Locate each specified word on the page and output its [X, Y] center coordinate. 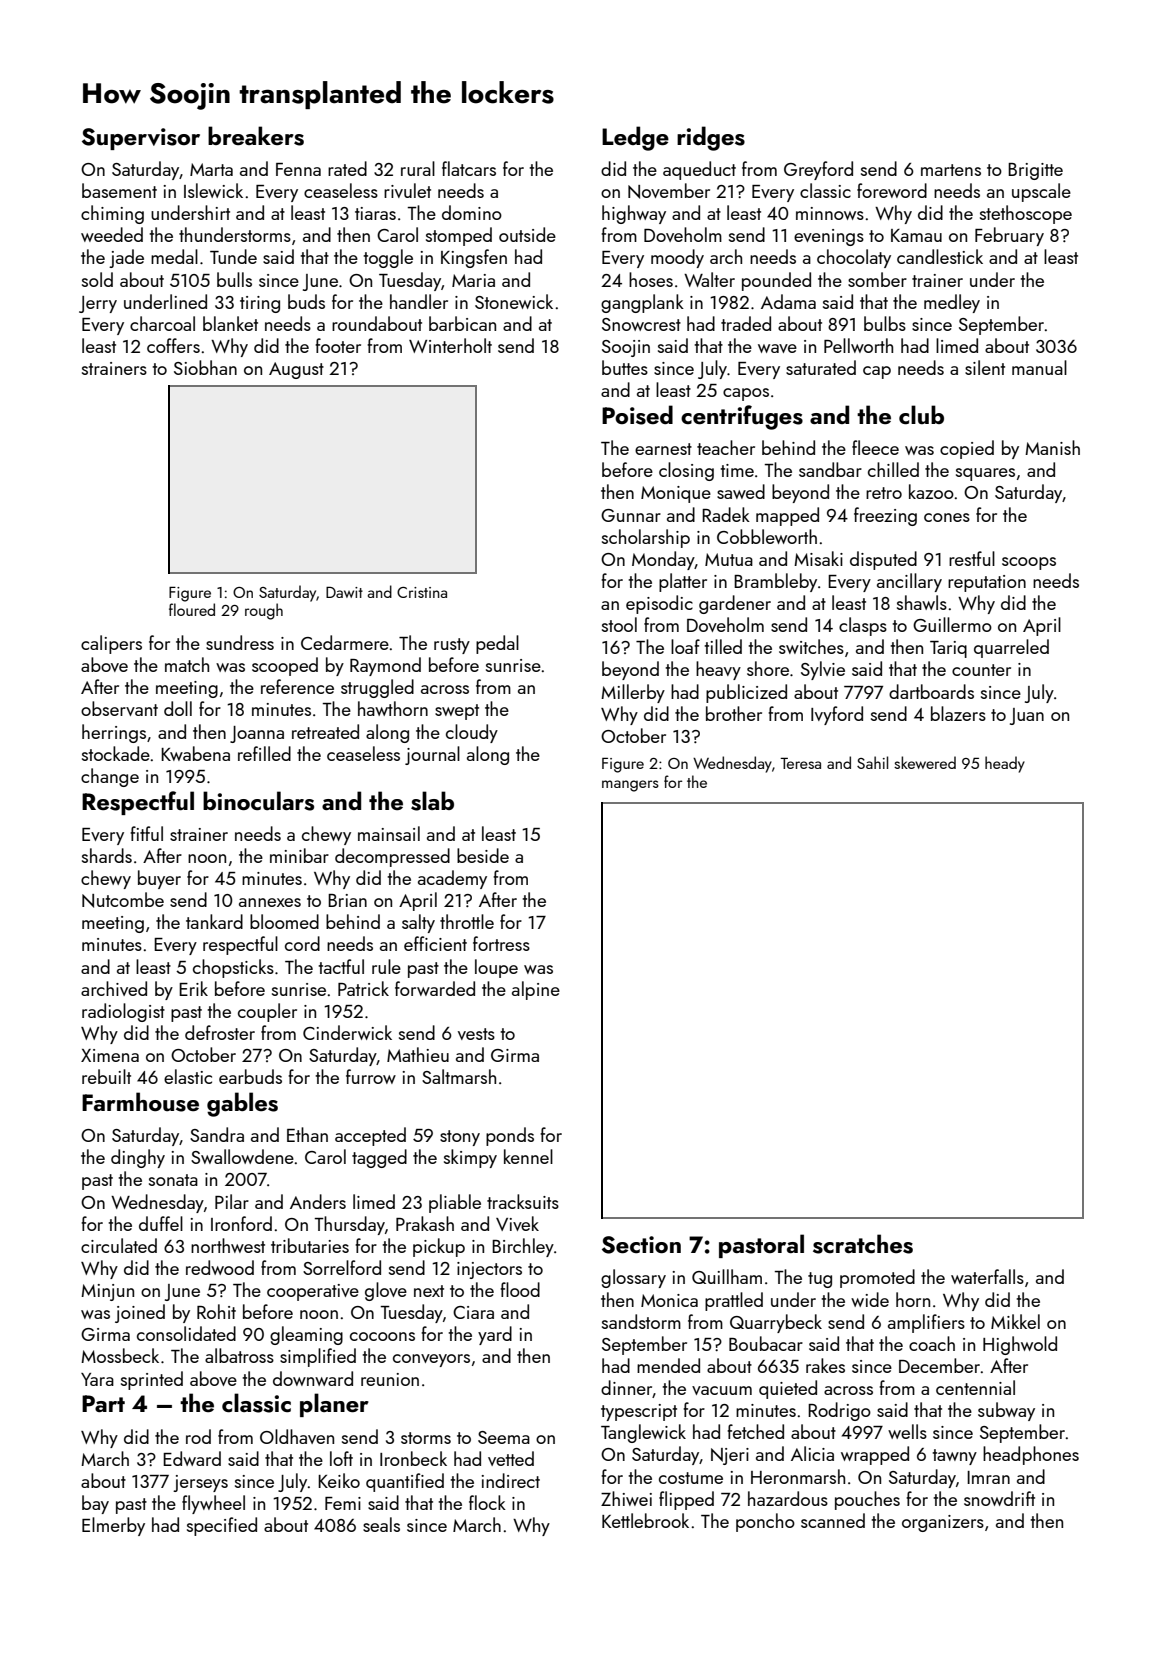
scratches [863, 1244]
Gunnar [631, 515]
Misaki [818, 558]
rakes [825, 1365]
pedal [497, 644]
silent [985, 367]
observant [119, 708]
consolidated [186, 1333]
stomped [459, 236]
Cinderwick [347, 1032]
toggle [388, 258]
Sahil [872, 762]
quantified [405, 1482]
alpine [536, 990]
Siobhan [205, 367]
